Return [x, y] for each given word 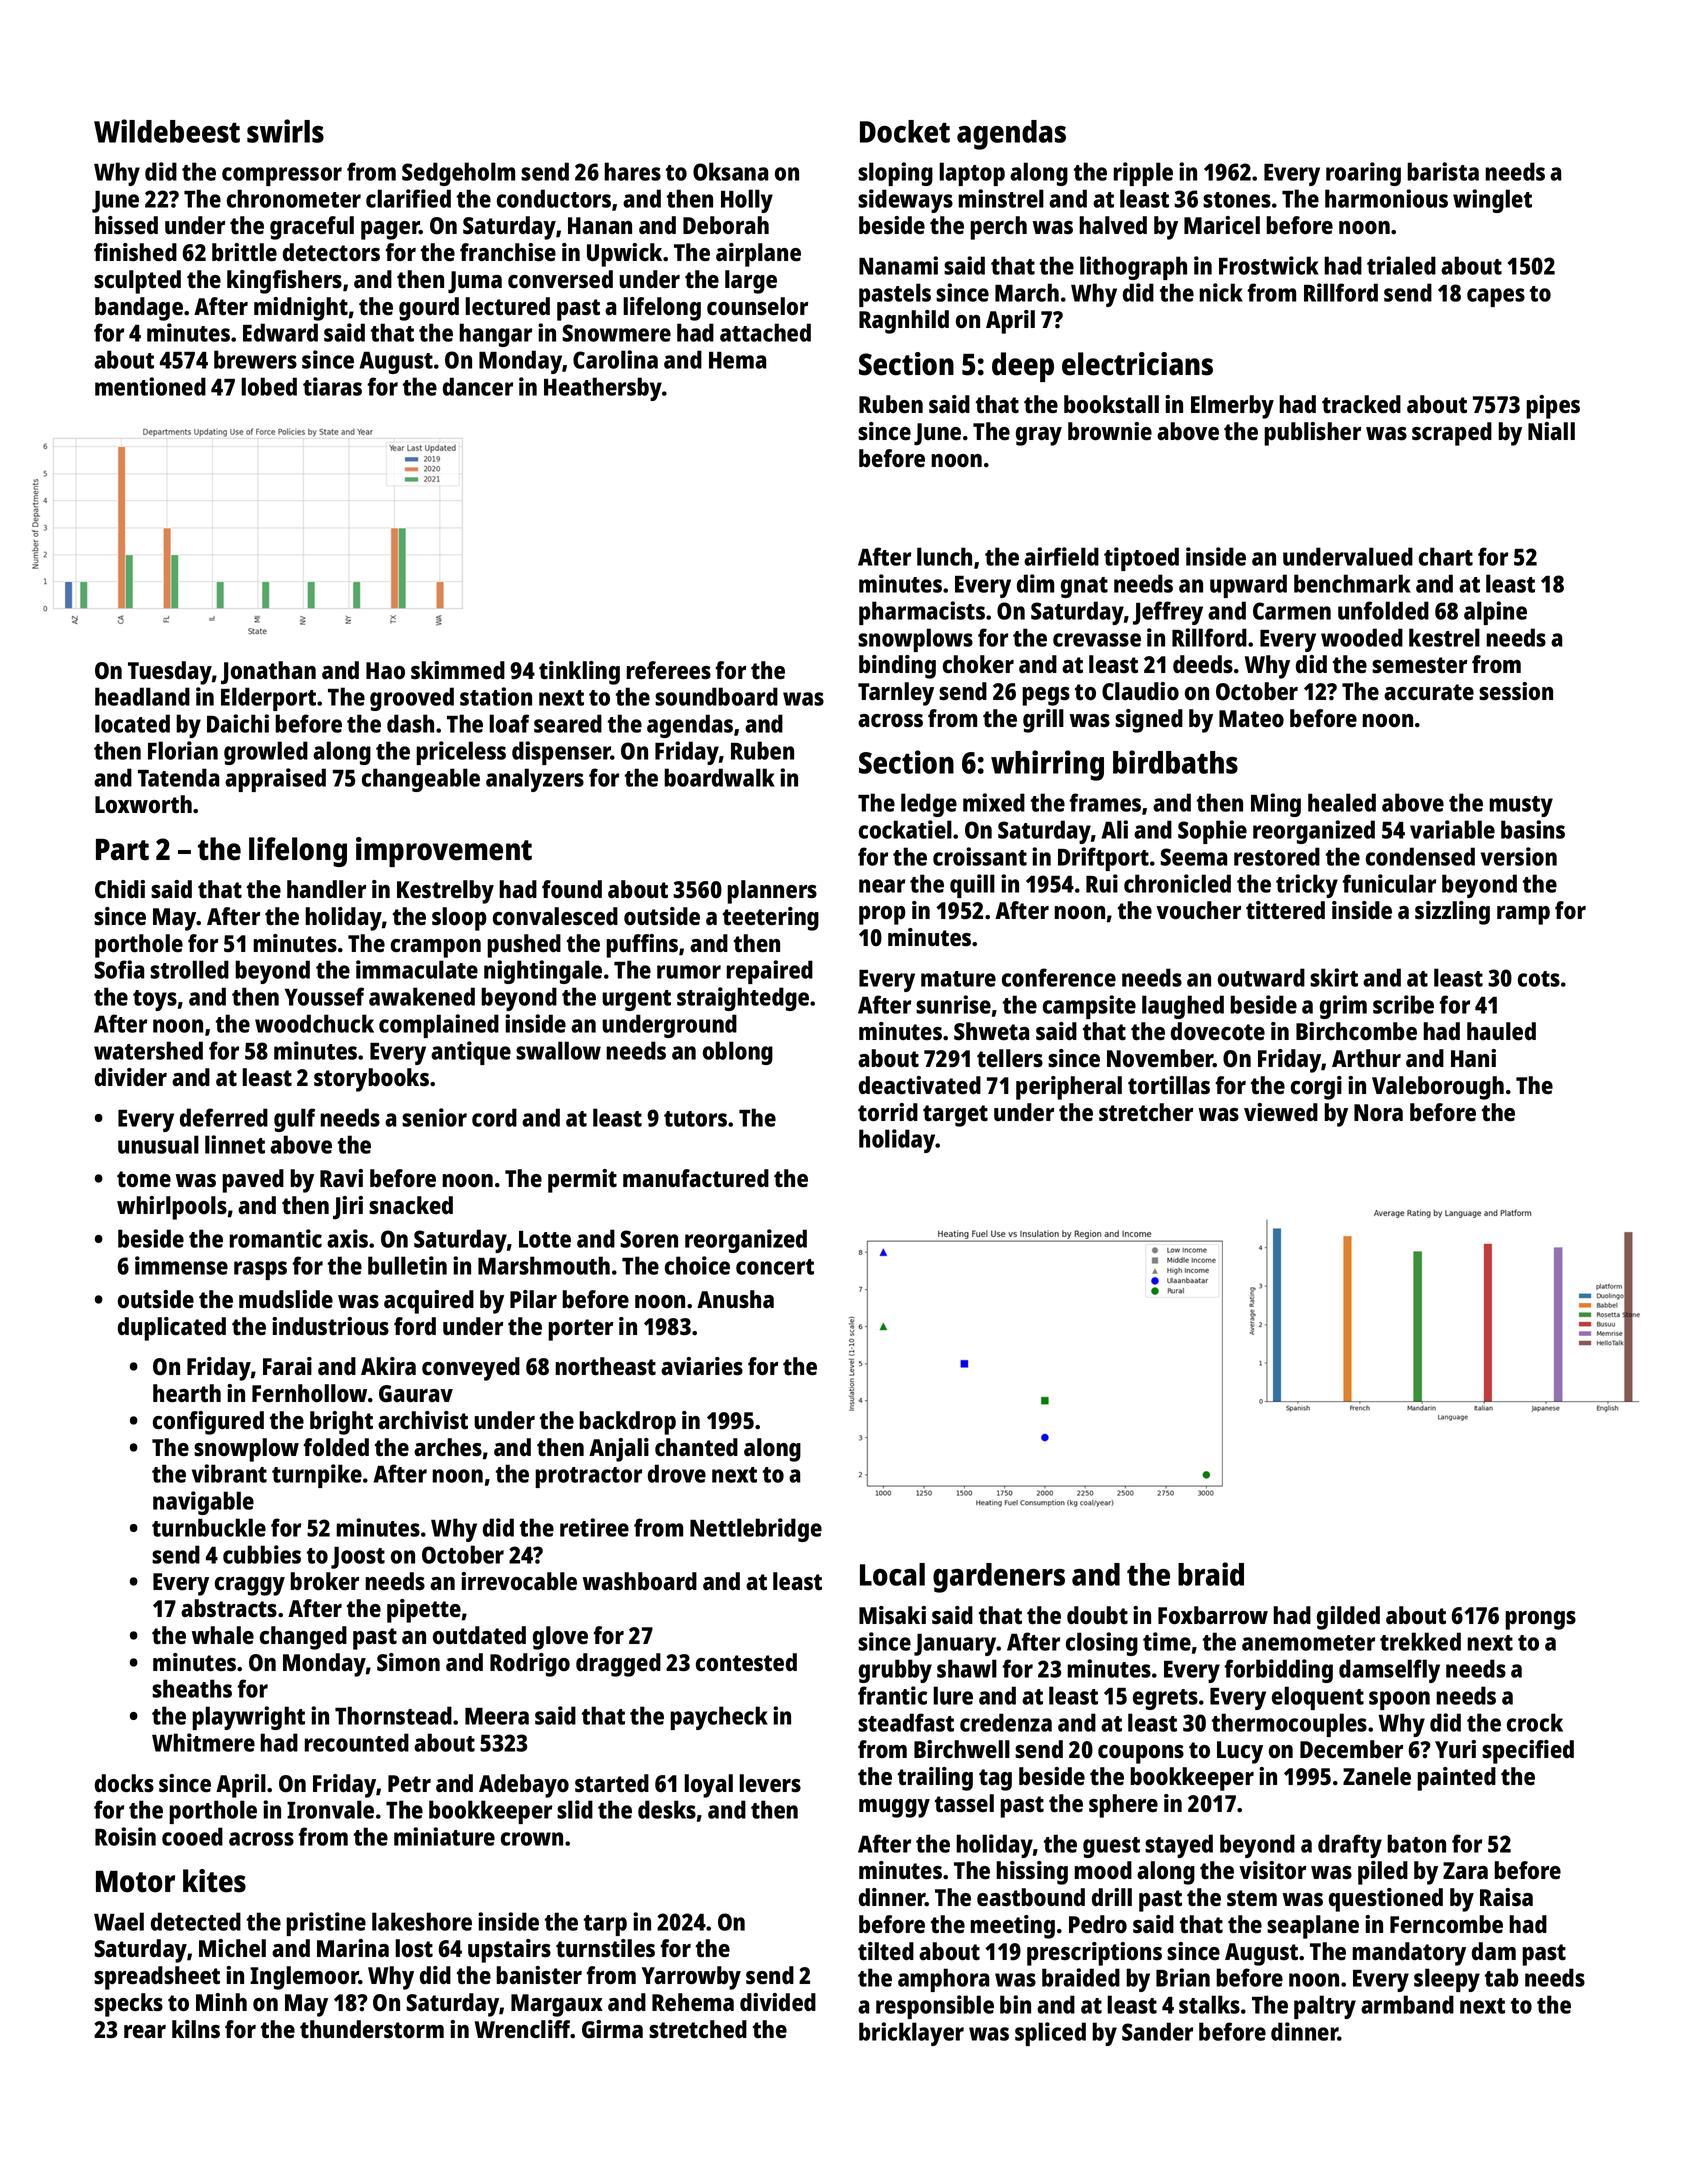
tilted [886, 1951]
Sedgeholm [458, 174]
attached [765, 332]
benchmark [1352, 583]
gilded [1348, 1618]
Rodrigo [530, 1665]
